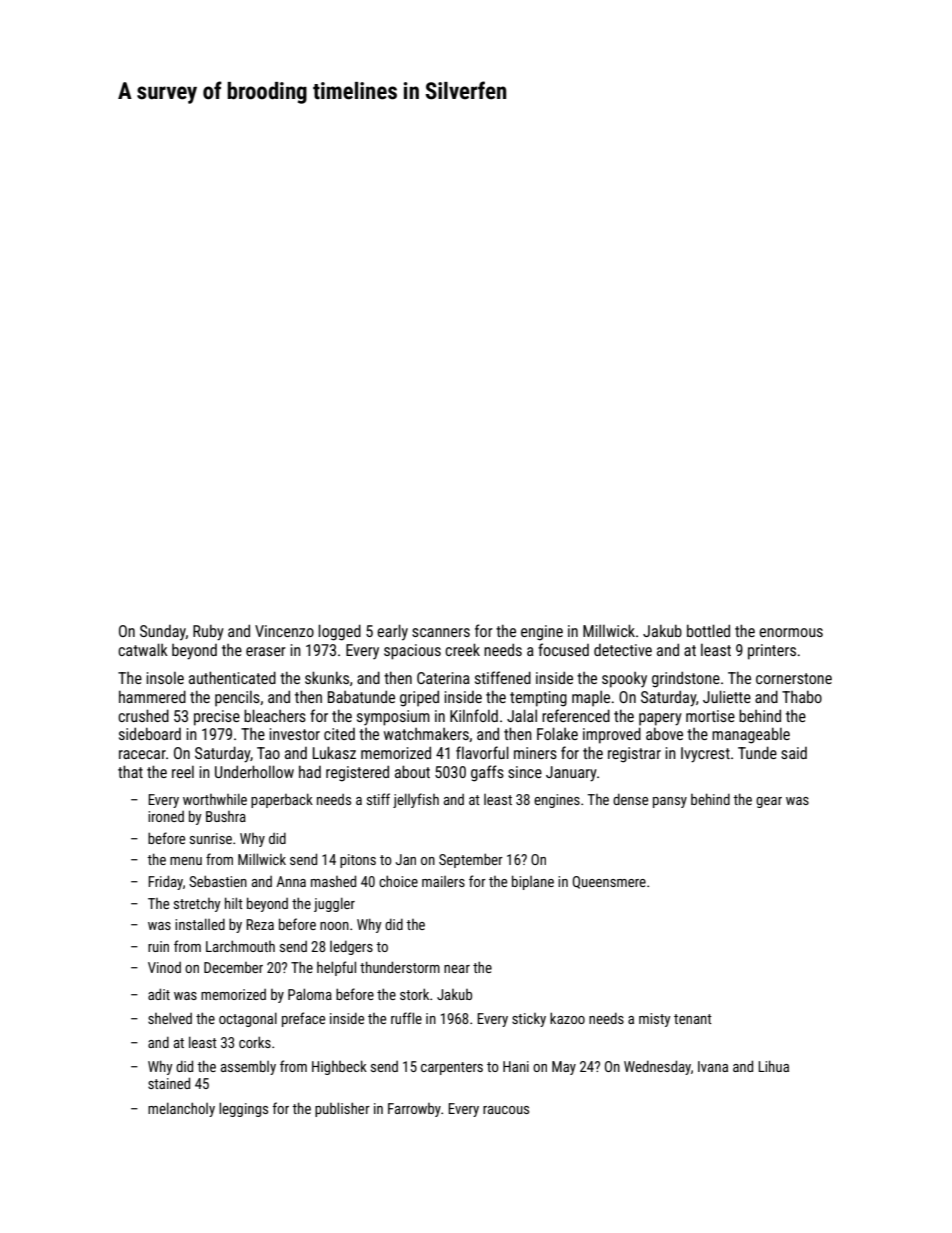 The height and width of the page is (1233, 952). Describe the element at coordinates (414, 994) in the page. I see `stork` at that location.
